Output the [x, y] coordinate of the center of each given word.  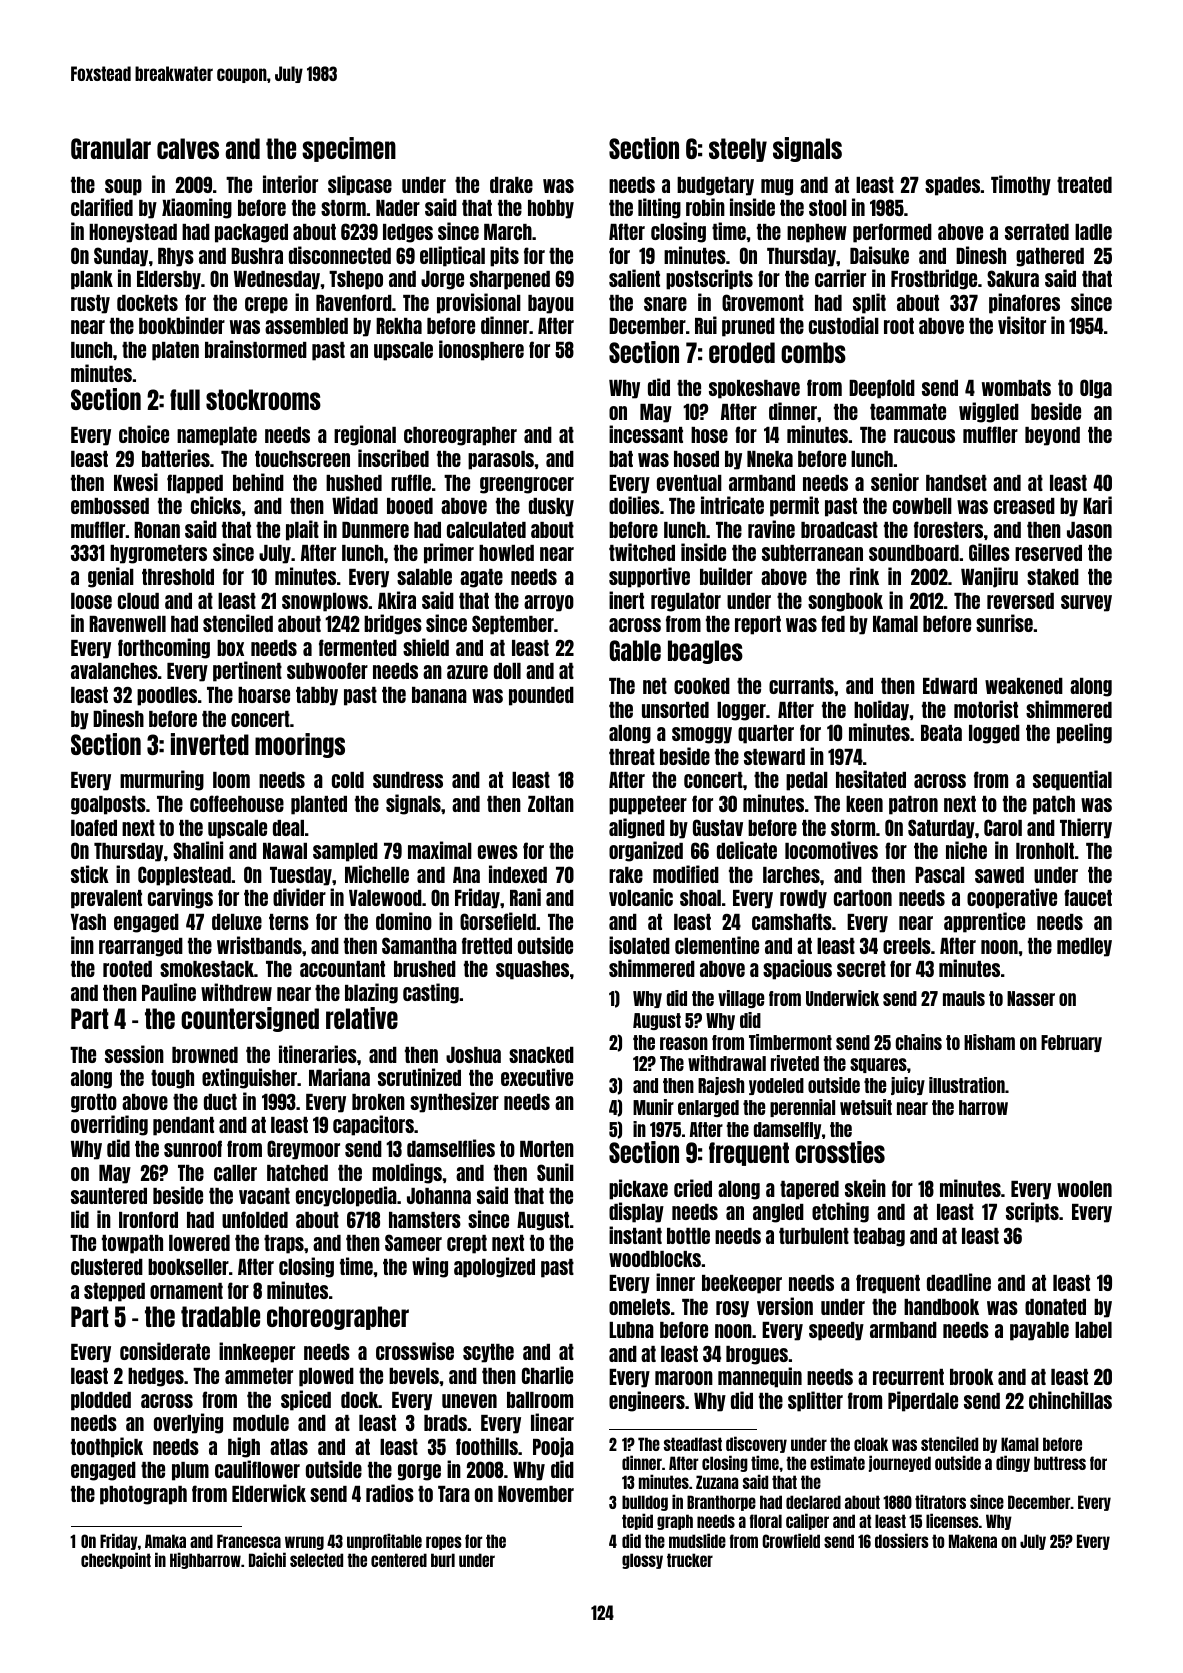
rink [864, 576]
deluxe [237, 922]
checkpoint [116, 1560]
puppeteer [648, 805]
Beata [941, 733]
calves [188, 148]
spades [952, 186]
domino [404, 921]
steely [738, 150]
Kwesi [136, 482]
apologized [494, 1267]
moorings [300, 745]
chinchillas [1070, 1400]
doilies [634, 505]
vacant [264, 1196]
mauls [964, 998]
